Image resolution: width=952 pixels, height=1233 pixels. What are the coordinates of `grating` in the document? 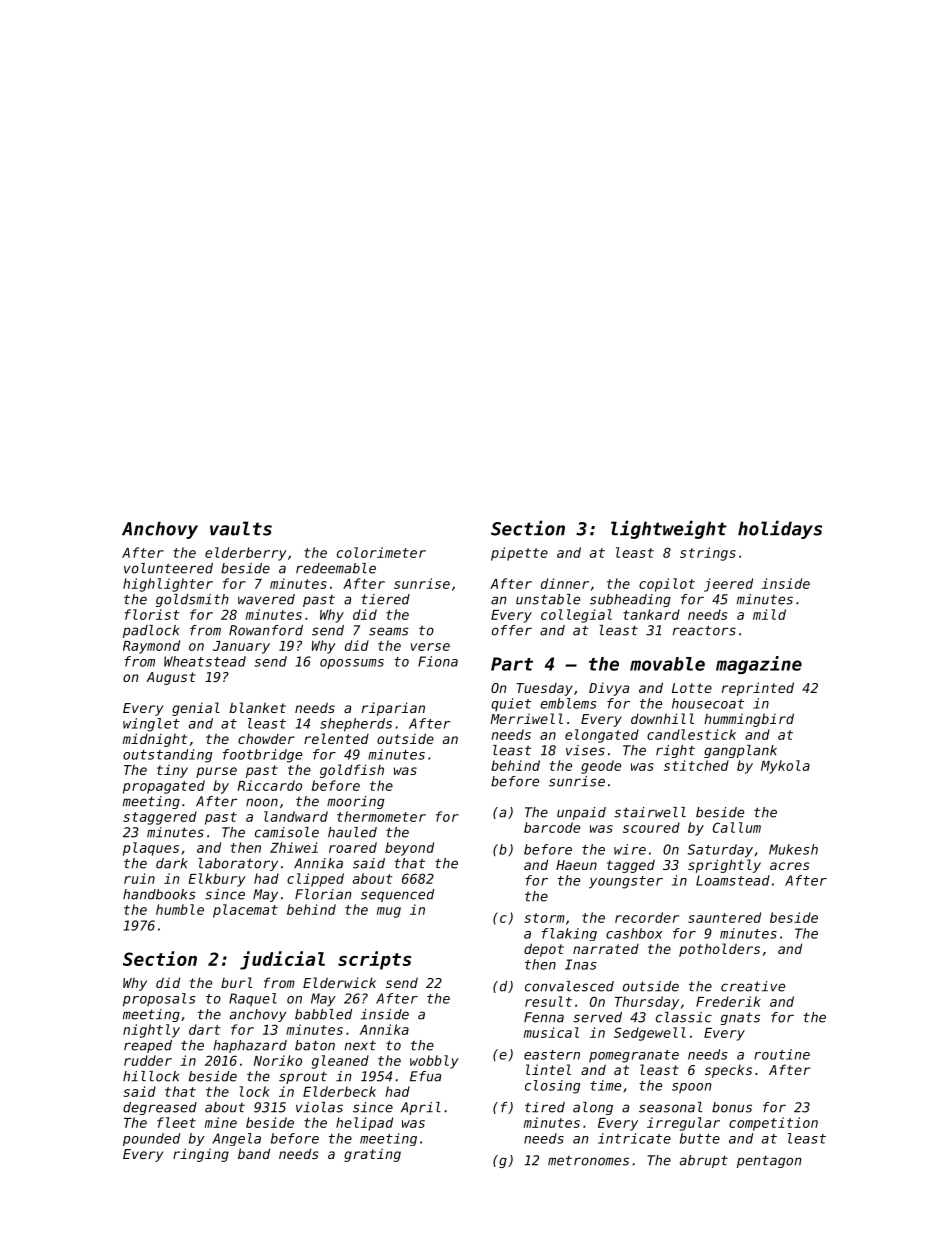 It's located at (372, 1155).
